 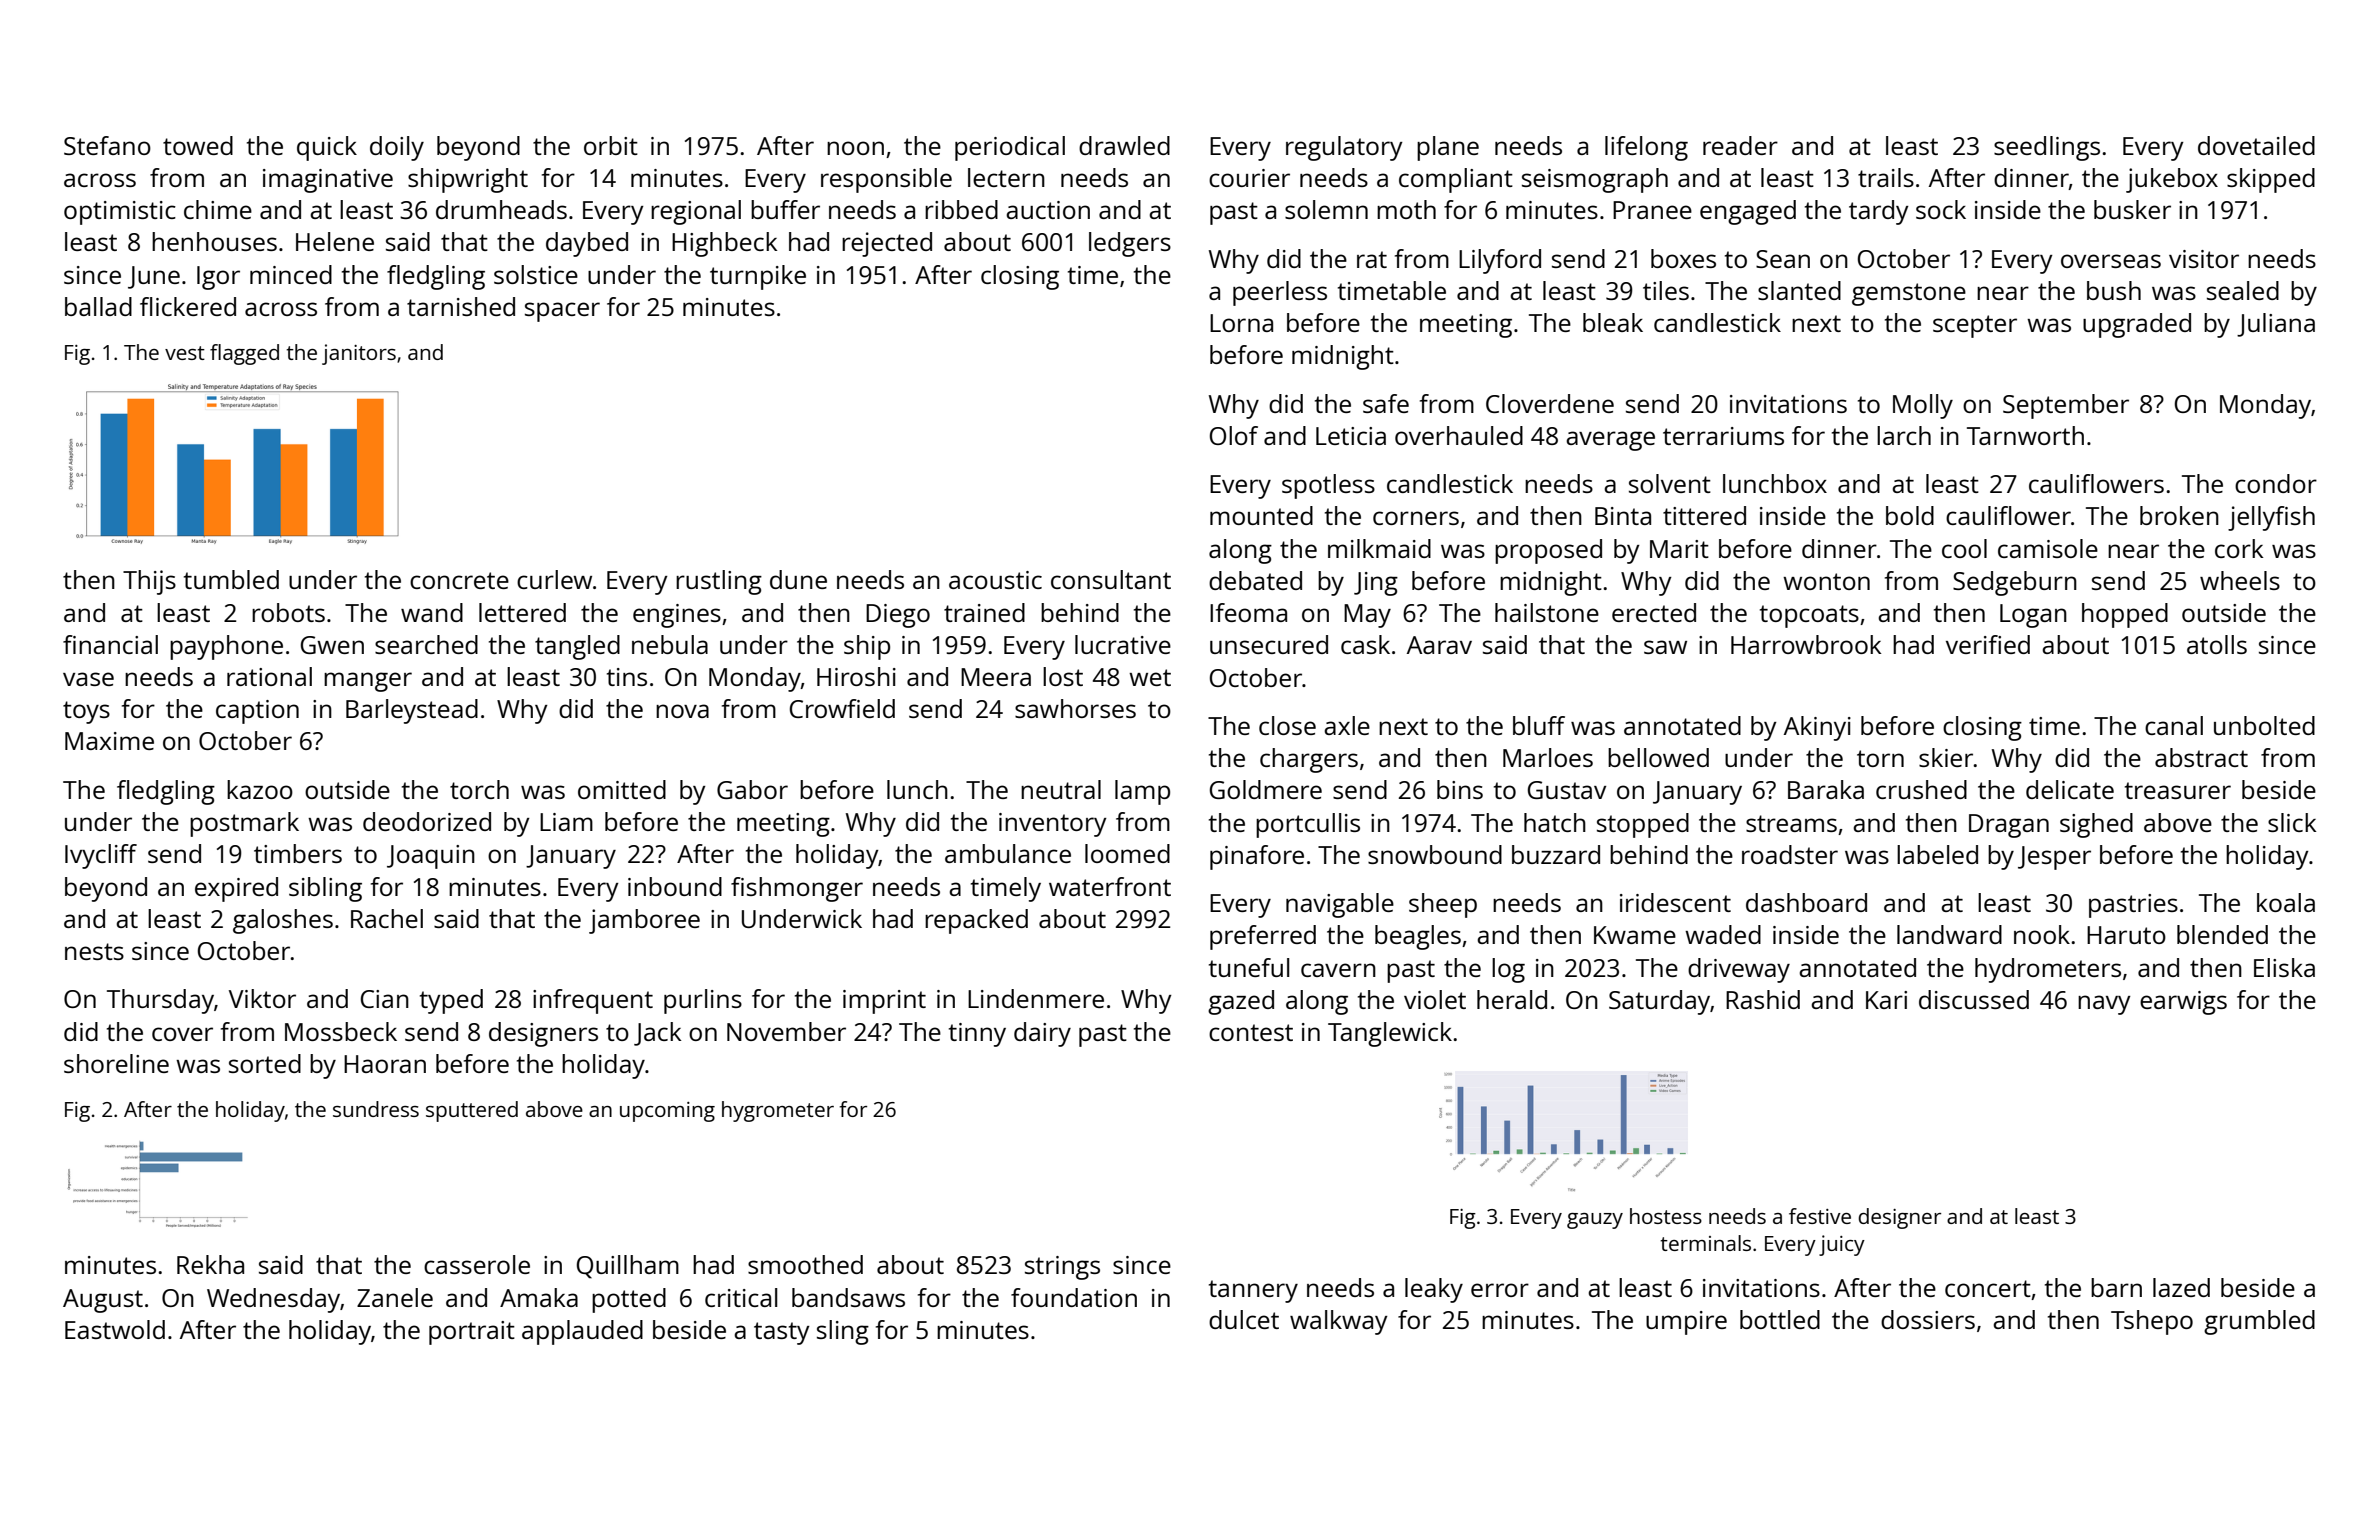 I want to click on payphone, so click(x=226, y=647).
